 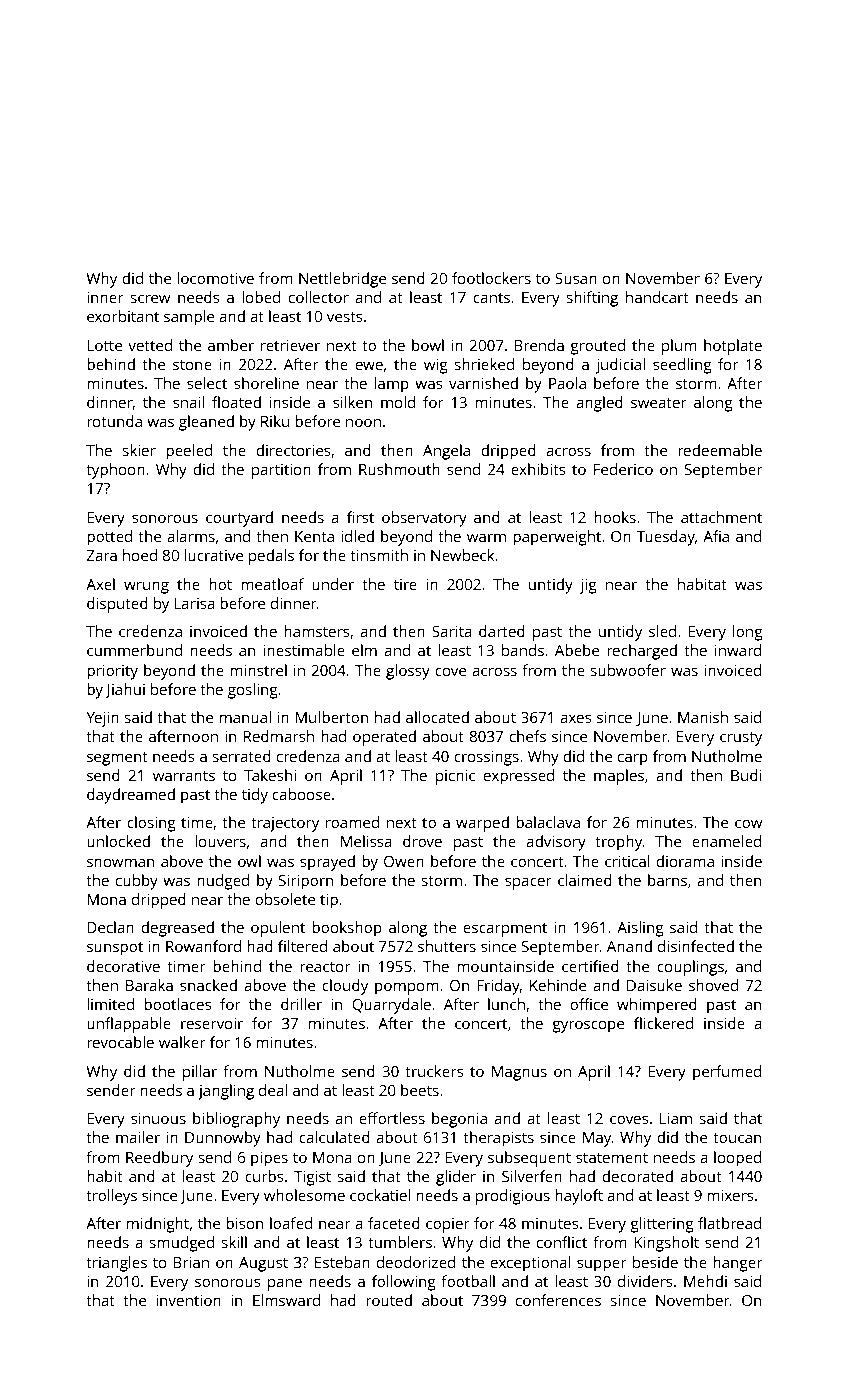 What do you see at coordinates (590, 966) in the image?
I see `certified` at bounding box center [590, 966].
